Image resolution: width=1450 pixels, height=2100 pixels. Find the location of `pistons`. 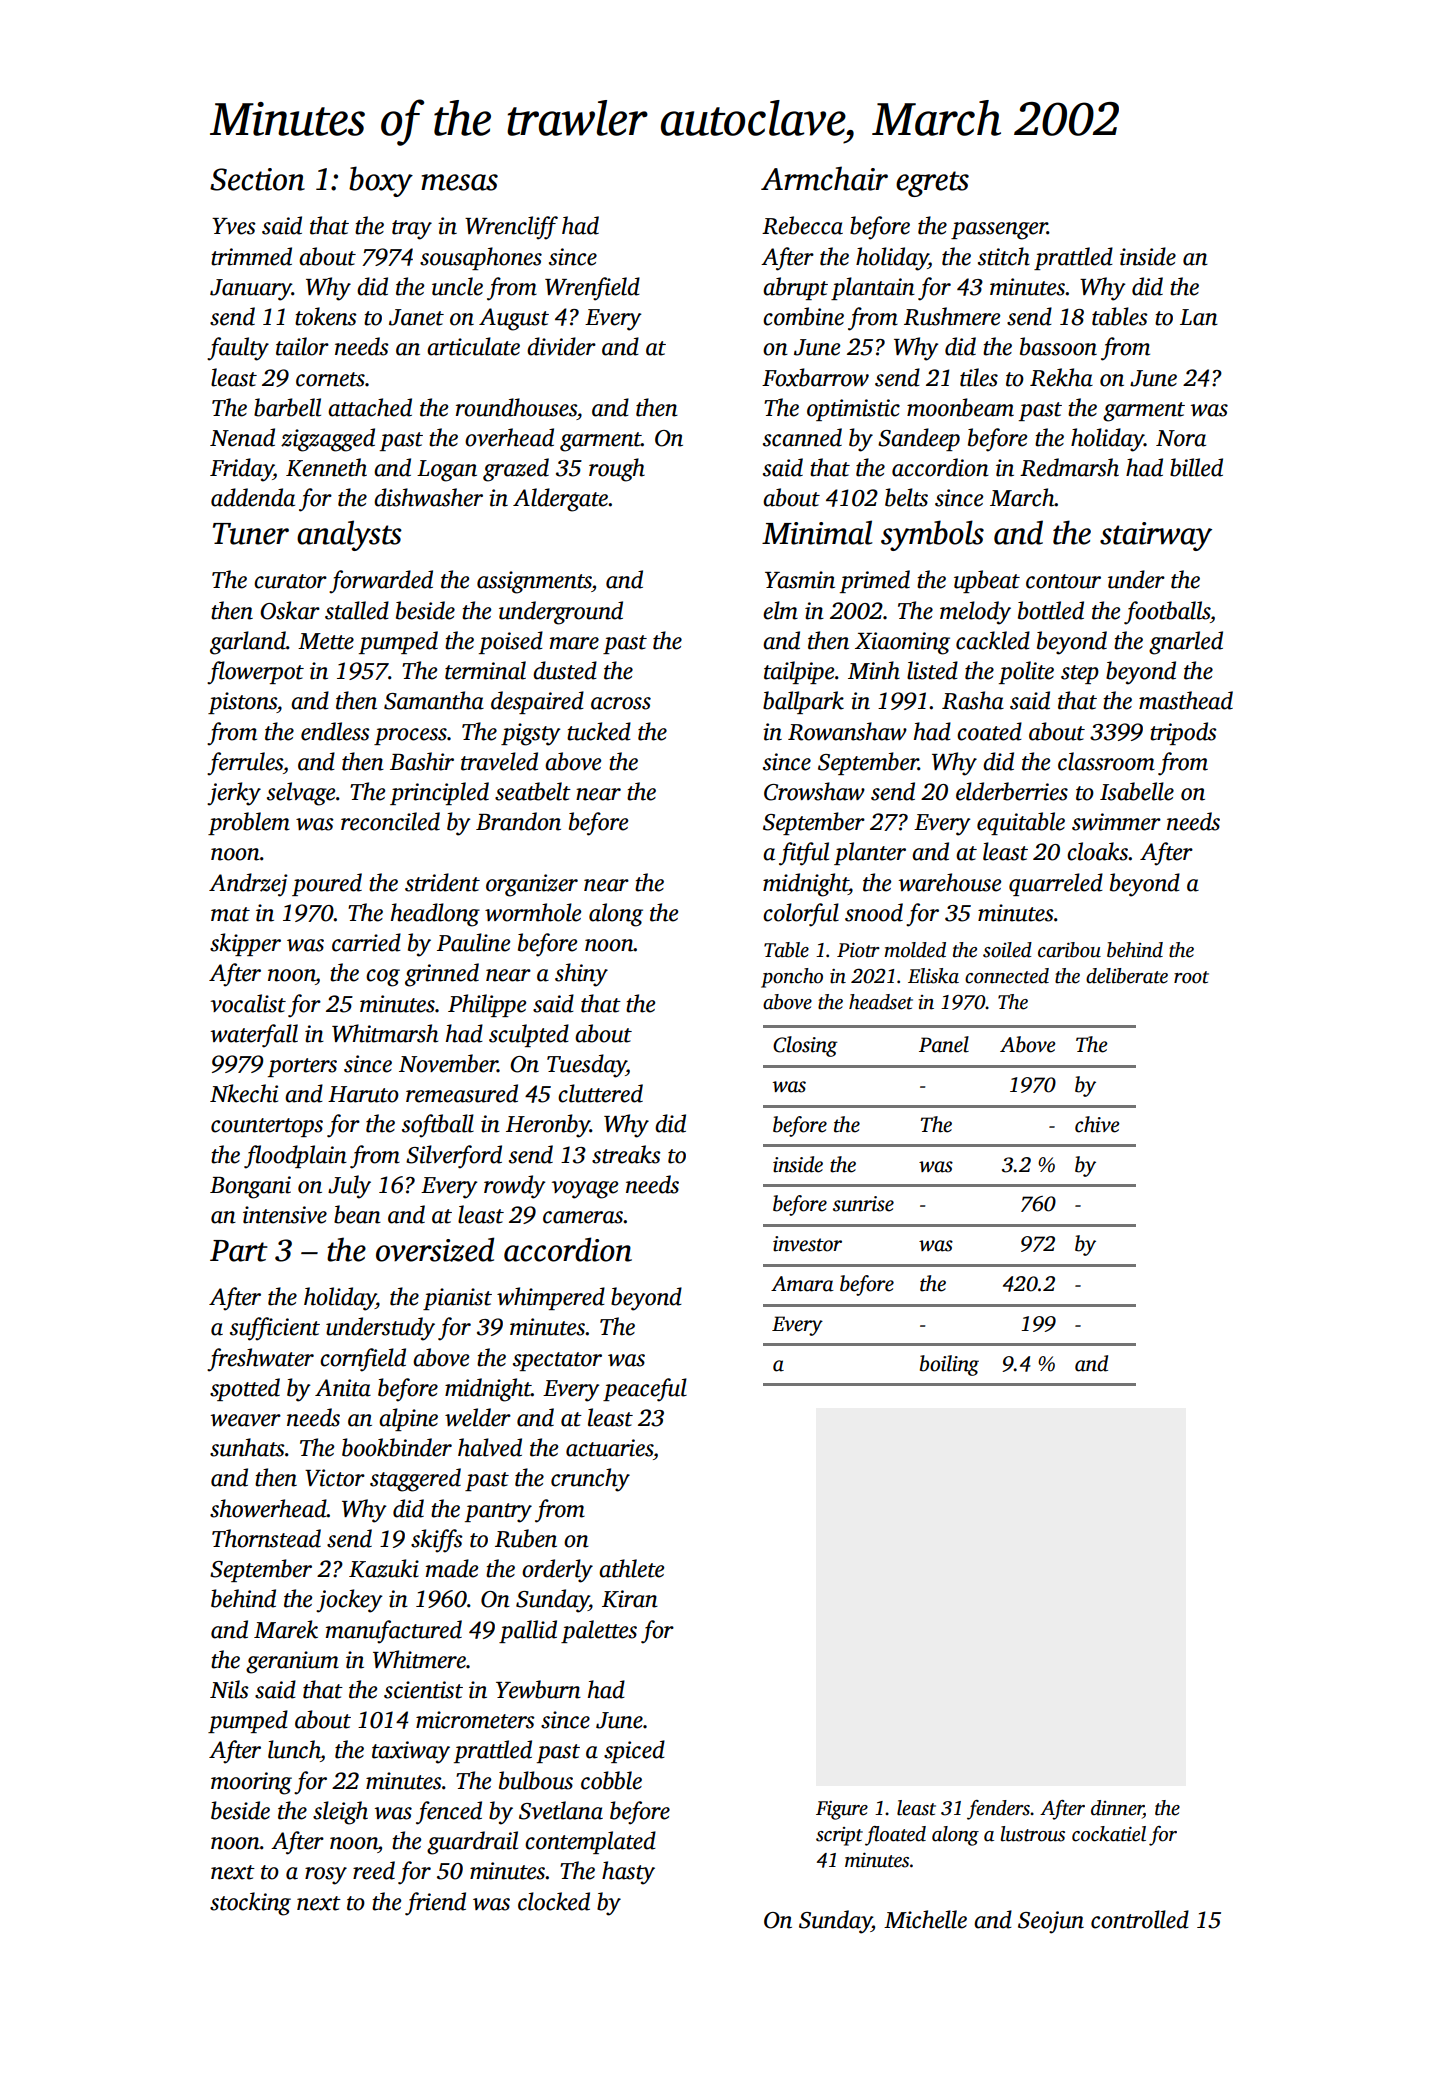

pistons is located at coordinates (242, 703).
